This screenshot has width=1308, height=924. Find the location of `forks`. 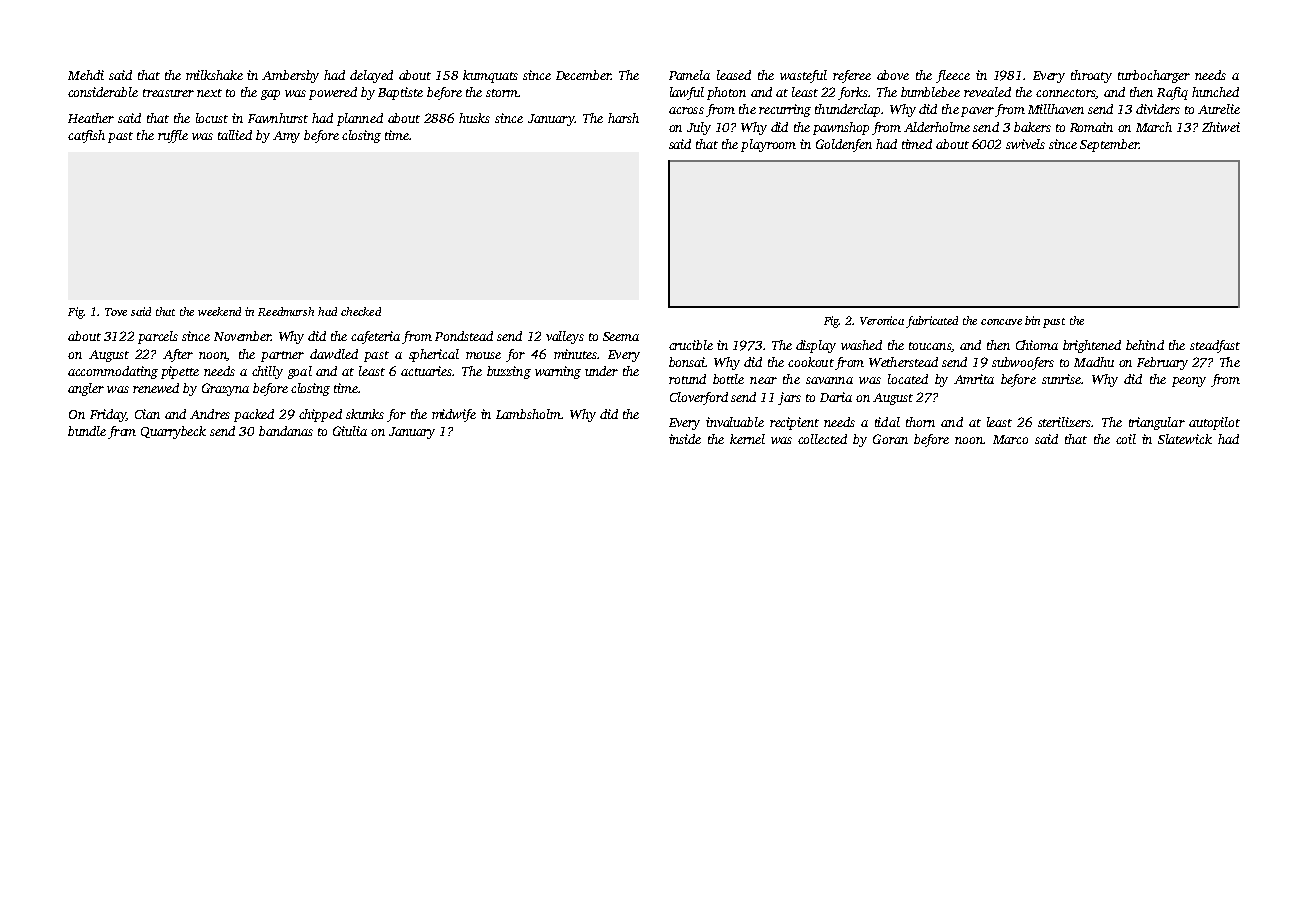

forks is located at coordinates (853, 93).
